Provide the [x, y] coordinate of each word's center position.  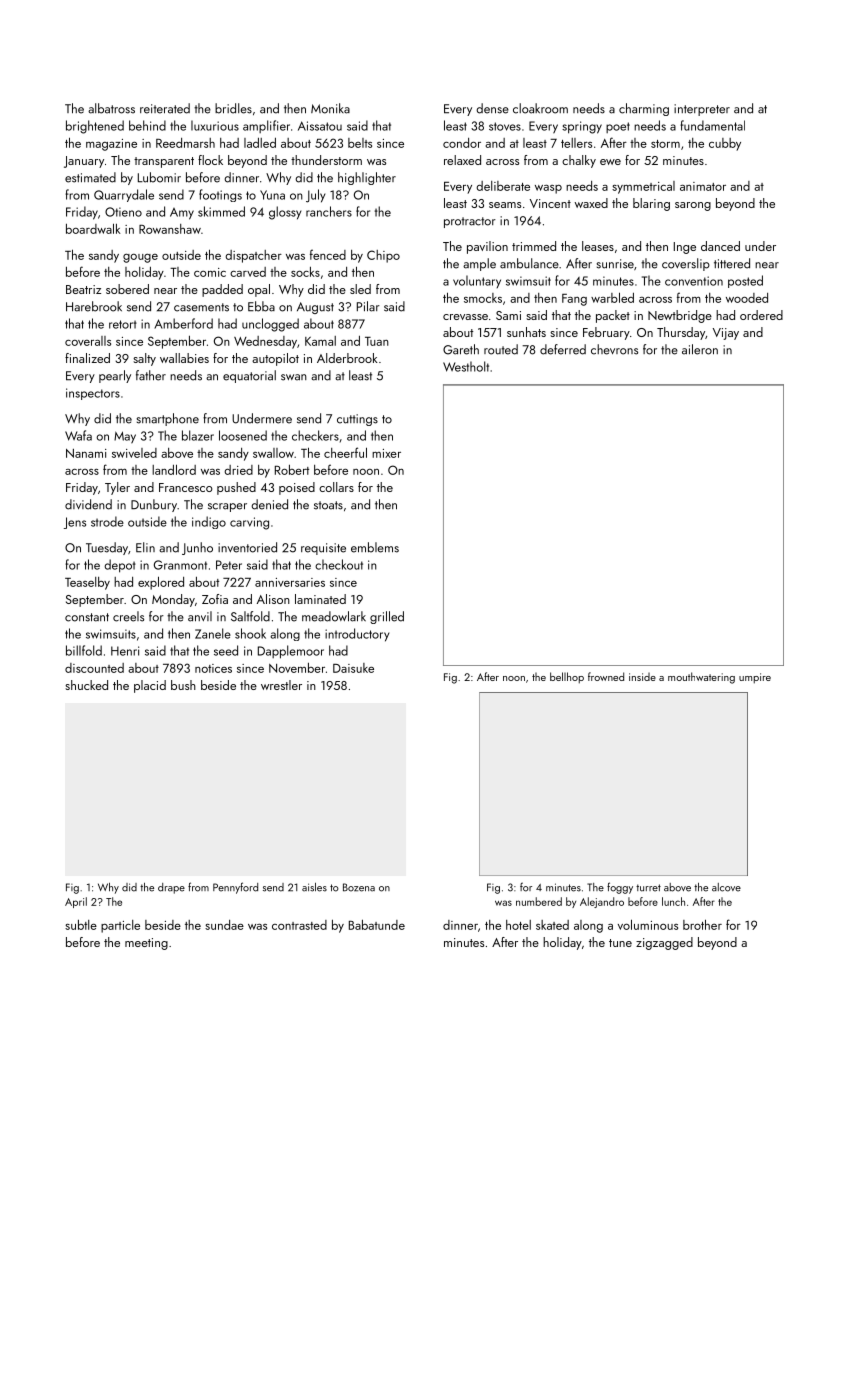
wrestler [281, 685]
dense [492, 108]
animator [703, 186]
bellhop [567, 678]
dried [238, 470]
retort [123, 324]
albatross [111, 108]
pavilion [487, 247]
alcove [726, 887]
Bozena [359, 887]
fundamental [712, 125]
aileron [700, 349]
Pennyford [235, 888]
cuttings [357, 420]
